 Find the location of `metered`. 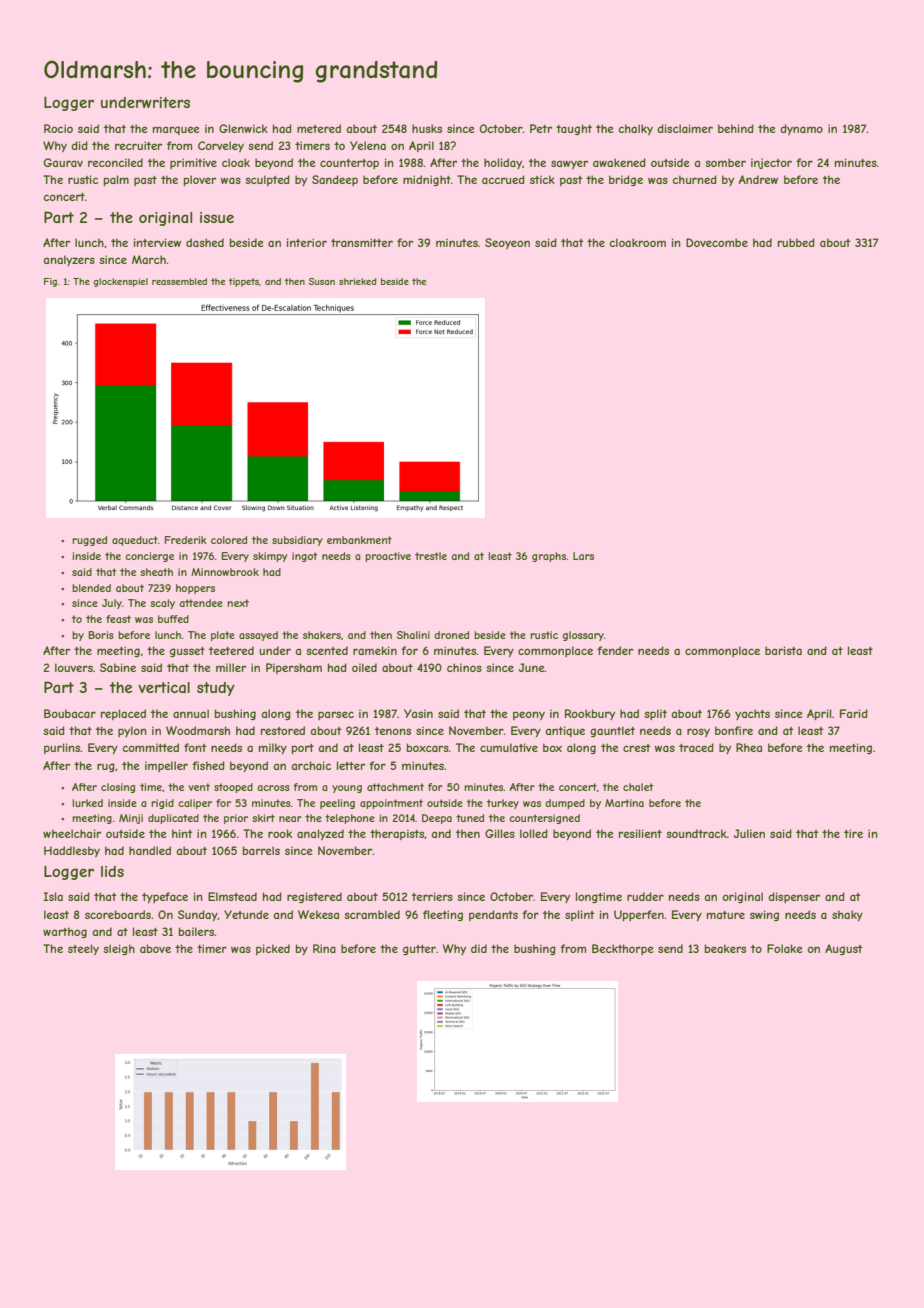

metered is located at coordinates (319, 128).
